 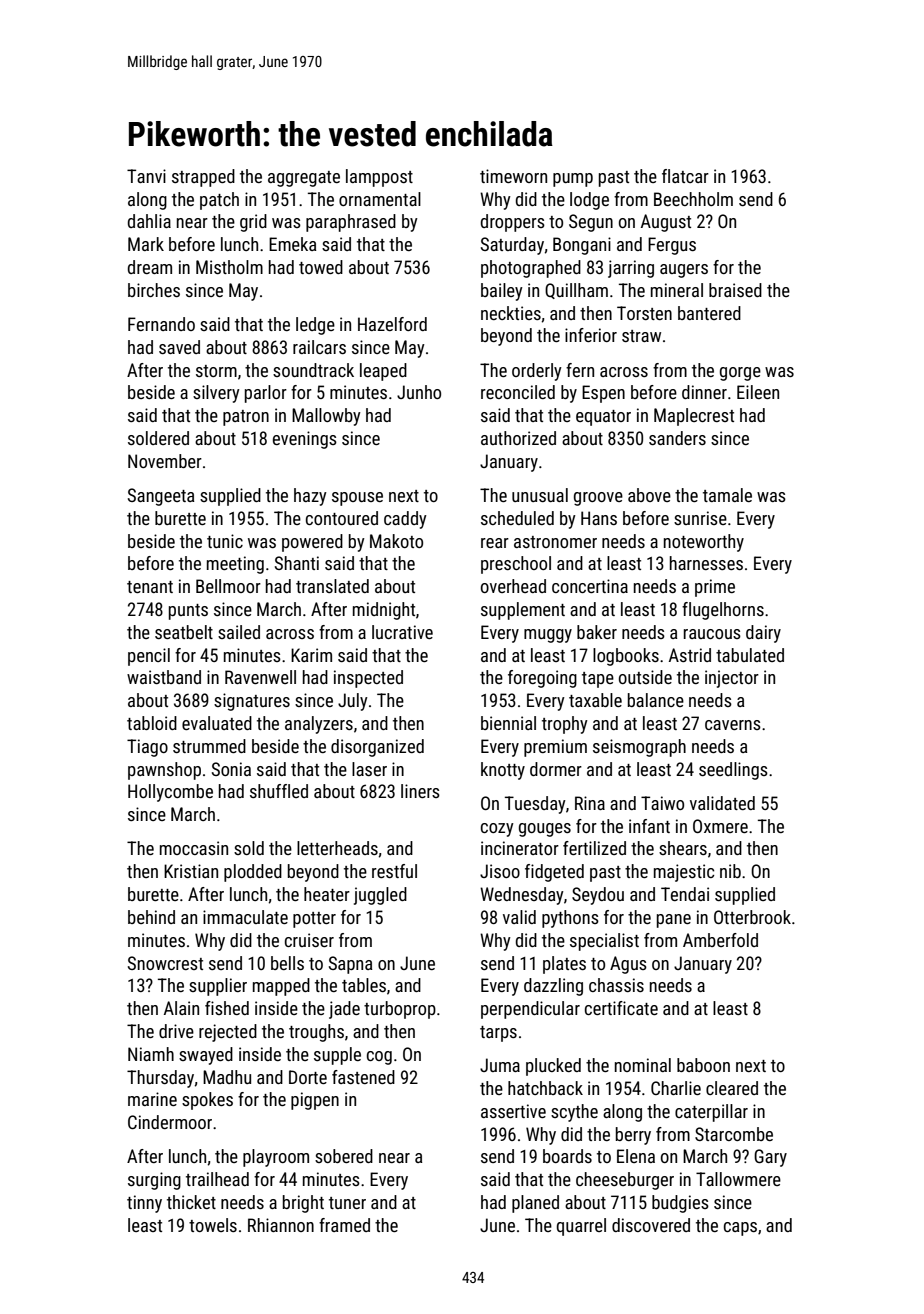 I want to click on lamppost, so click(x=379, y=178).
